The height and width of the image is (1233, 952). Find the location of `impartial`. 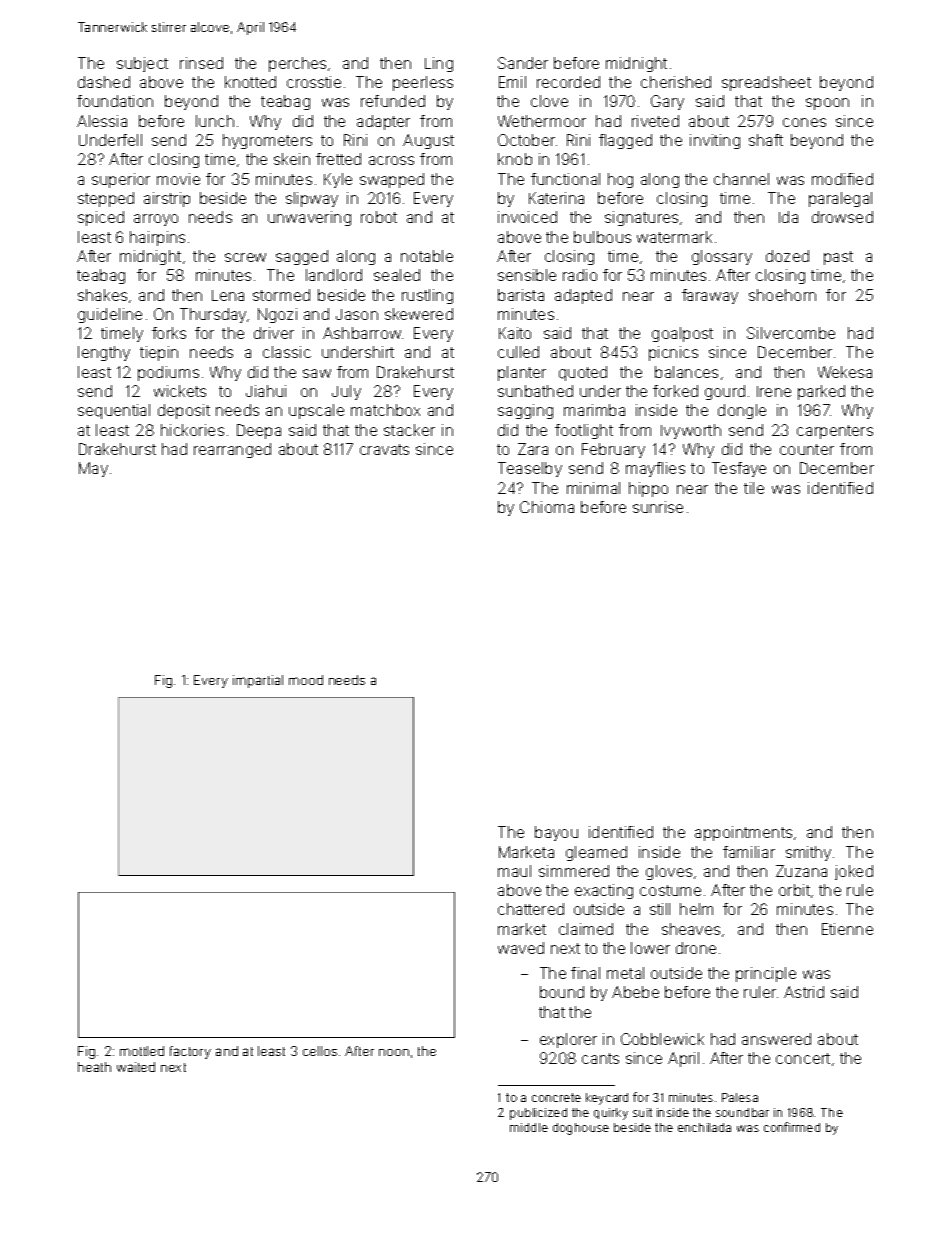

impartial is located at coordinates (258, 681).
